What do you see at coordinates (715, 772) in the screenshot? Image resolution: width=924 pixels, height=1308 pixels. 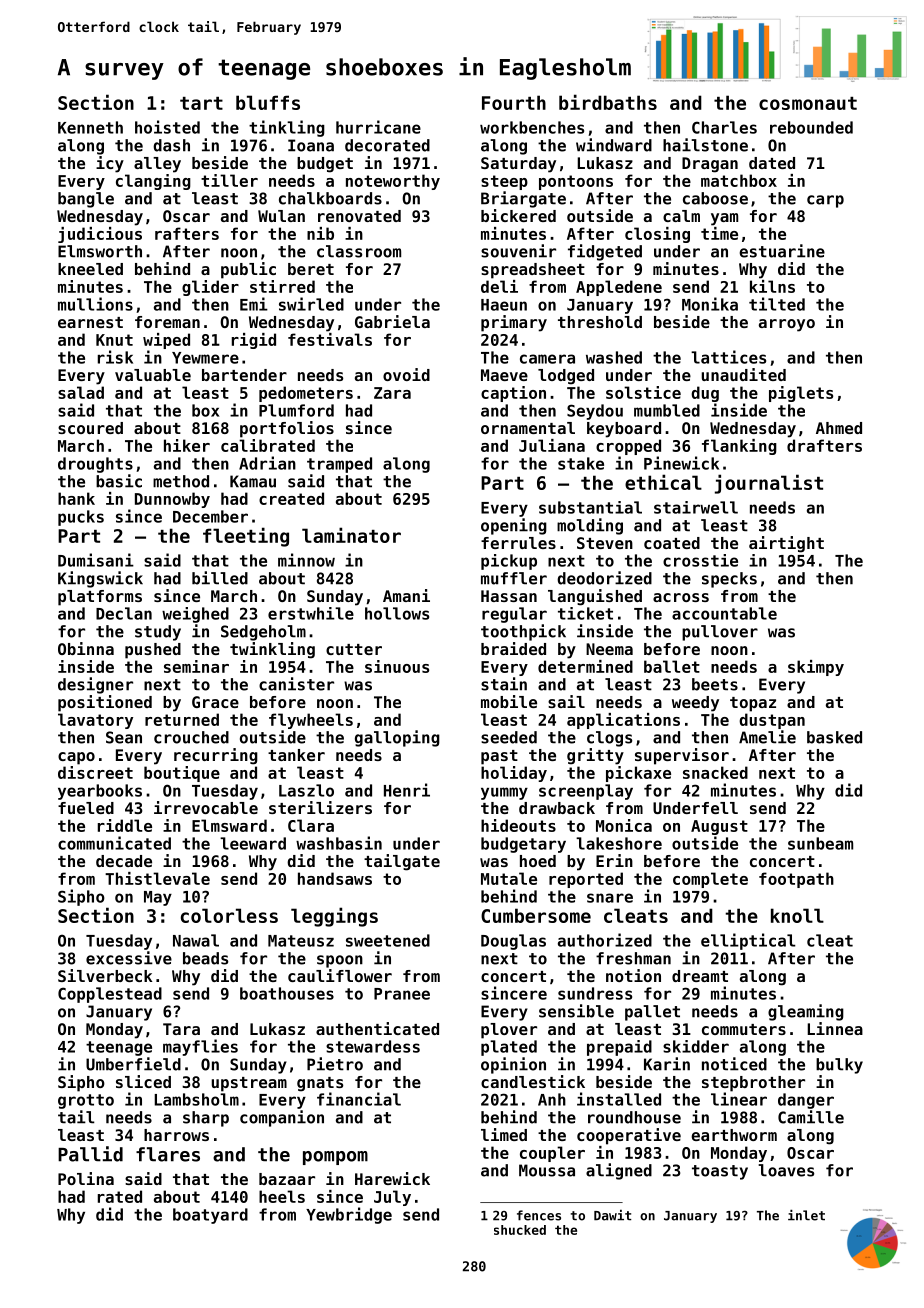 I see `snacked` at bounding box center [715, 772].
